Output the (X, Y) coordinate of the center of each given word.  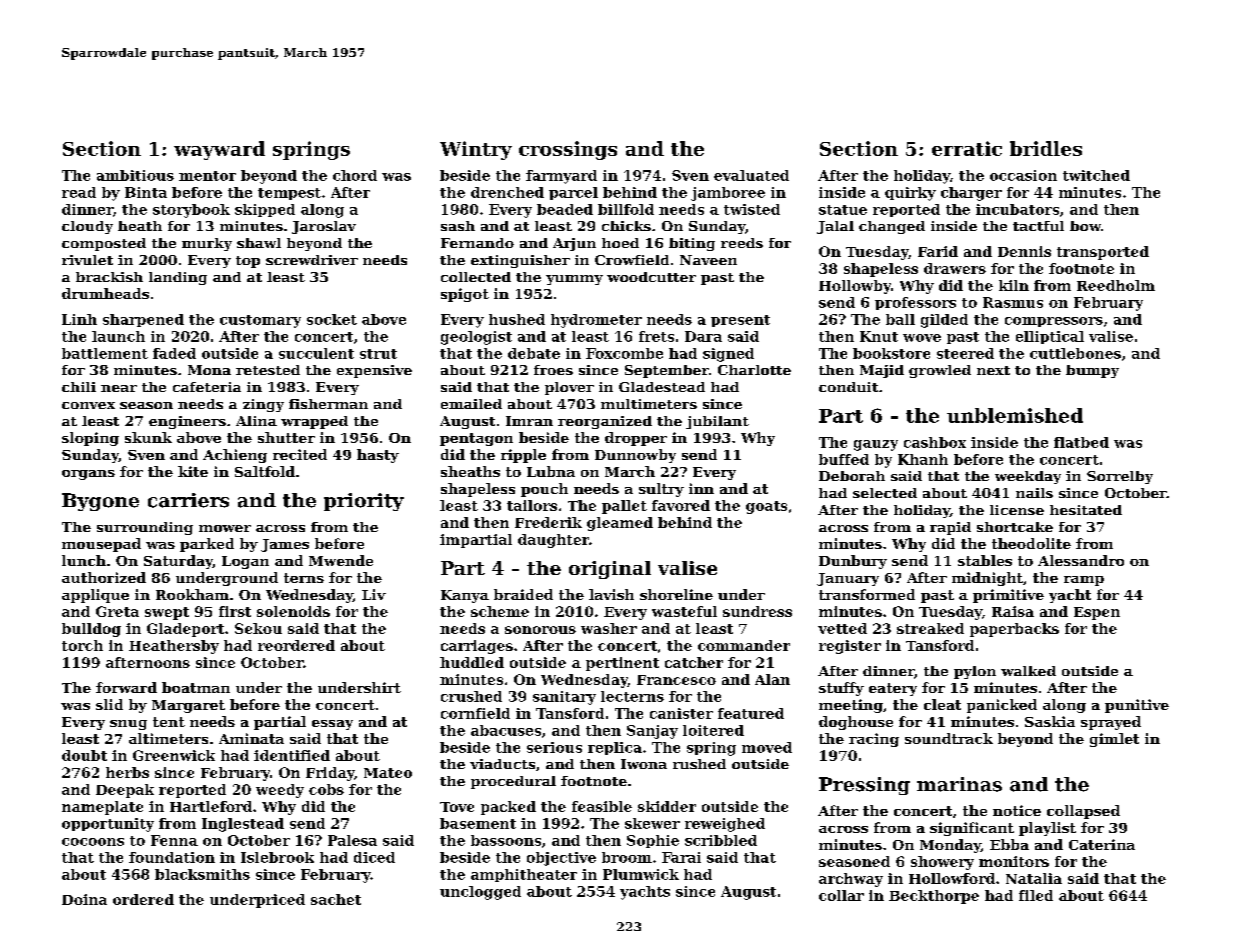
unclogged (480, 893)
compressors (1054, 322)
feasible (602, 806)
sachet (336, 899)
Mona (209, 370)
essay (332, 725)
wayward (219, 150)
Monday (950, 846)
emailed (471, 404)
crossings (568, 150)
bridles (1046, 148)
